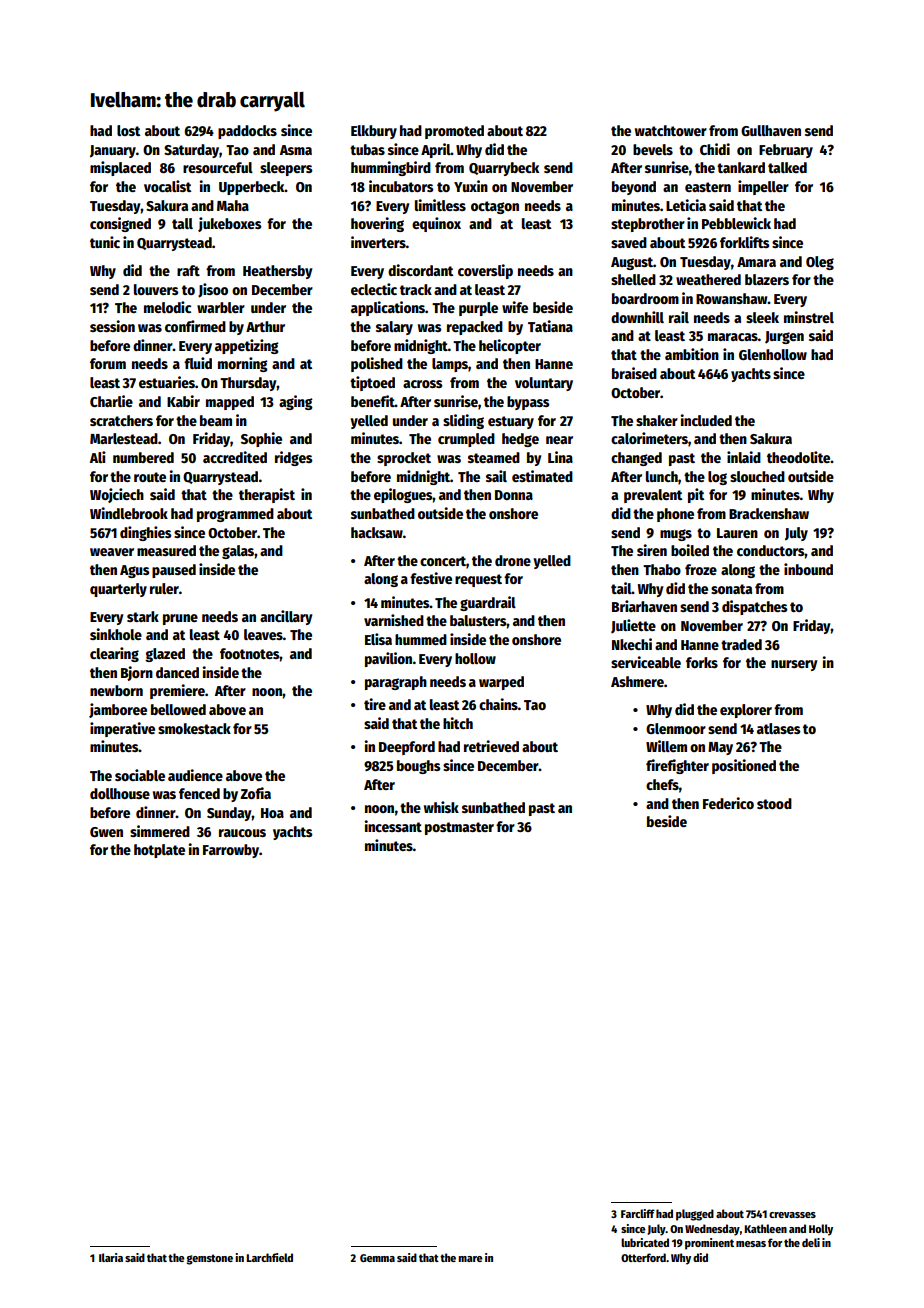  I want to click on hotplate, so click(159, 851).
